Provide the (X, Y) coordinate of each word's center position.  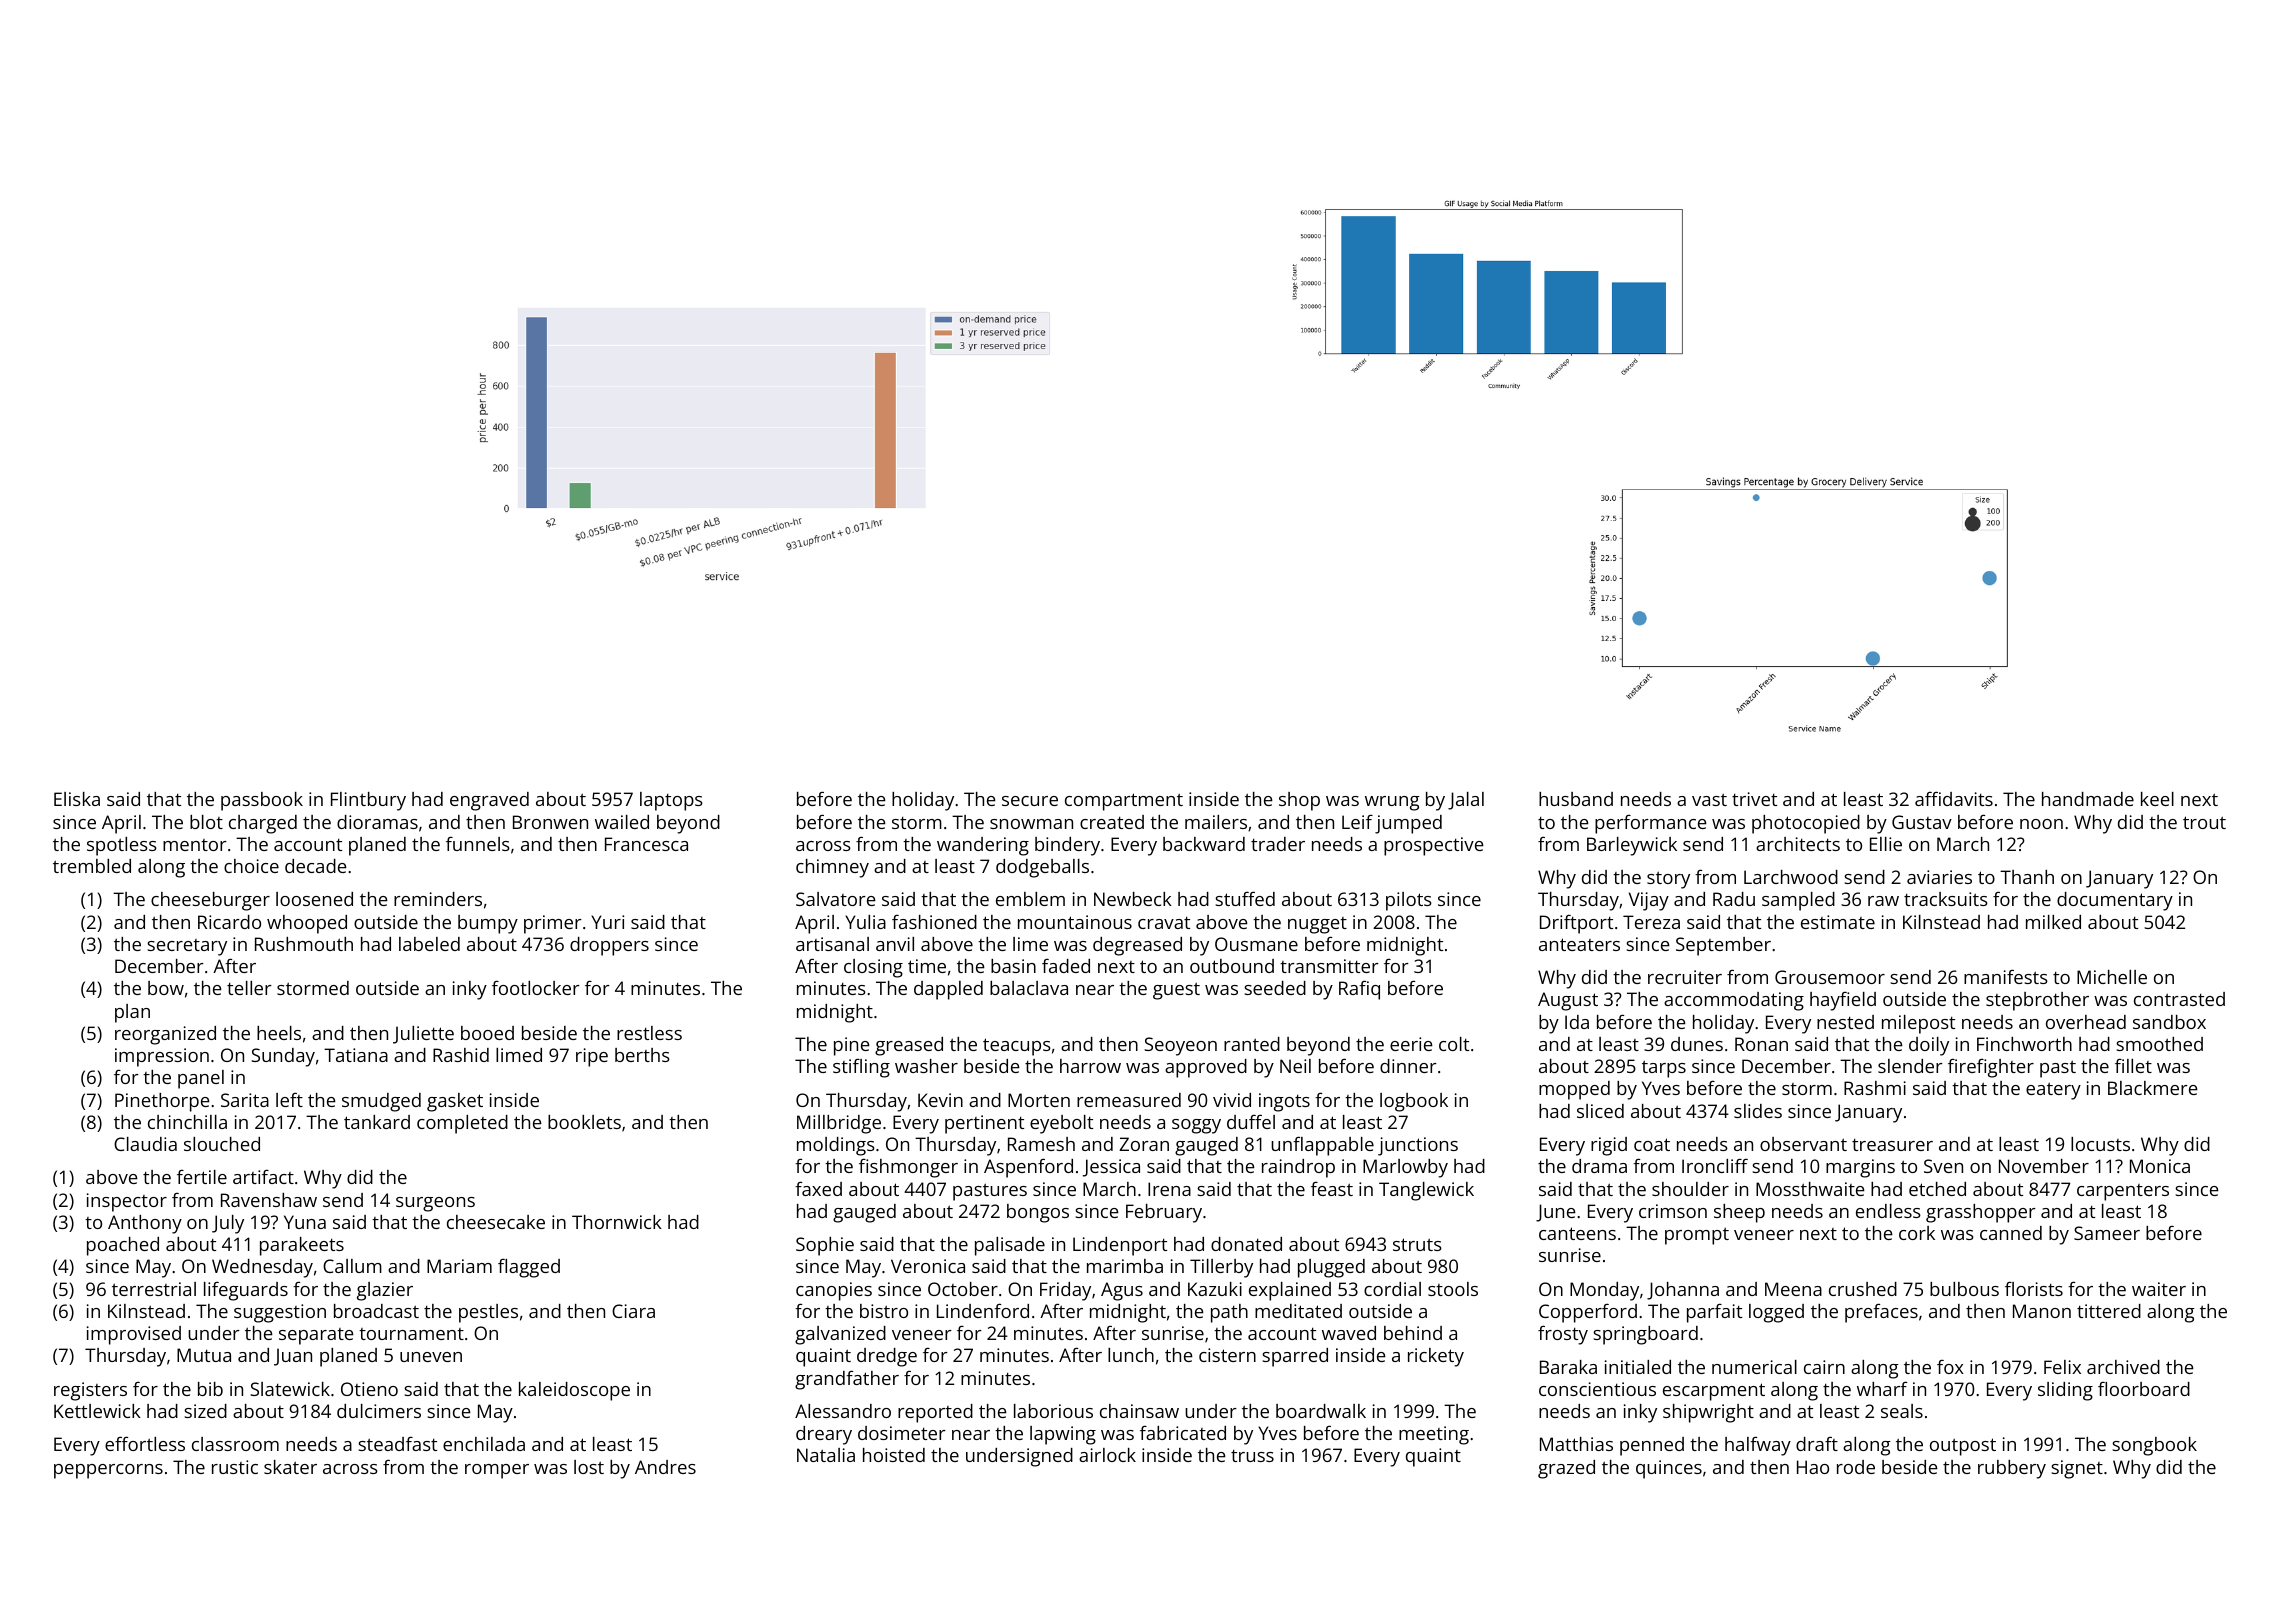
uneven (431, 1357)
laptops (671, 801)
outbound (1232, 966)
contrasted (2179, 999)
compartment (1124, 802)
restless (649, 1033)
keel (2157, 799)
